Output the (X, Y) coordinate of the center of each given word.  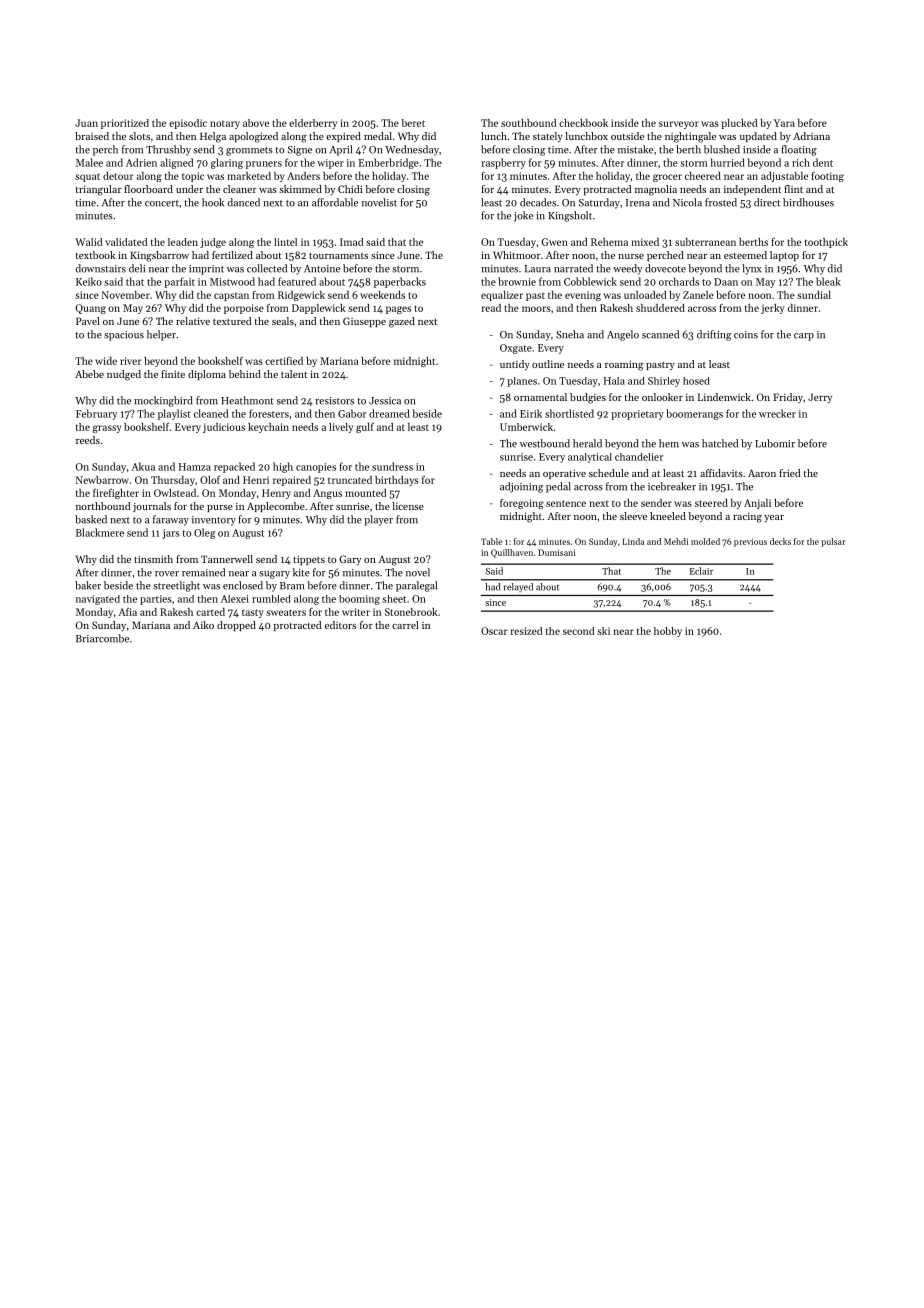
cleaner (240, 189)
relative (193, 321)
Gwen (554, 242)
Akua (143, 466)
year (774, 518)
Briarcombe (102, 638)
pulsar (833, 542)
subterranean (705, 242)
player (378, 520)
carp (804, 337)
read (491, 308)
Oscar (494, 631)
